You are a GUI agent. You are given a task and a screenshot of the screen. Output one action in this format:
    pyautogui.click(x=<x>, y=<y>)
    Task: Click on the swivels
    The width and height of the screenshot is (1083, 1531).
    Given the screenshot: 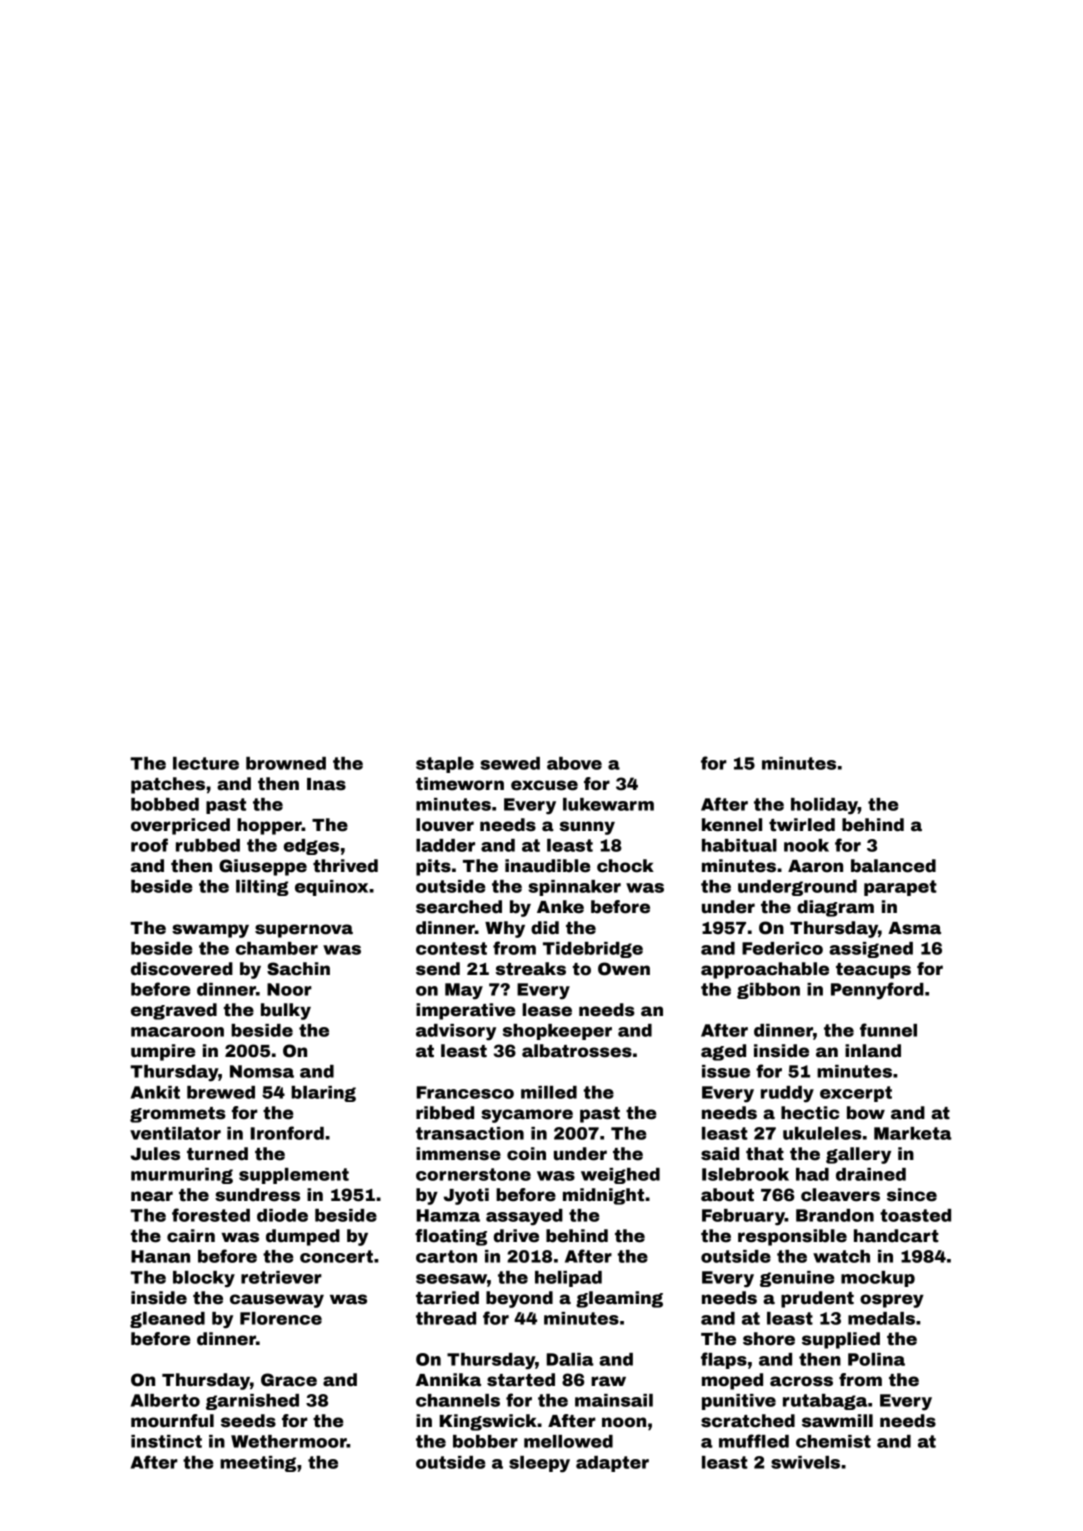 What is the action you would take?
    pyautogui.click(x=805, y=1462)
